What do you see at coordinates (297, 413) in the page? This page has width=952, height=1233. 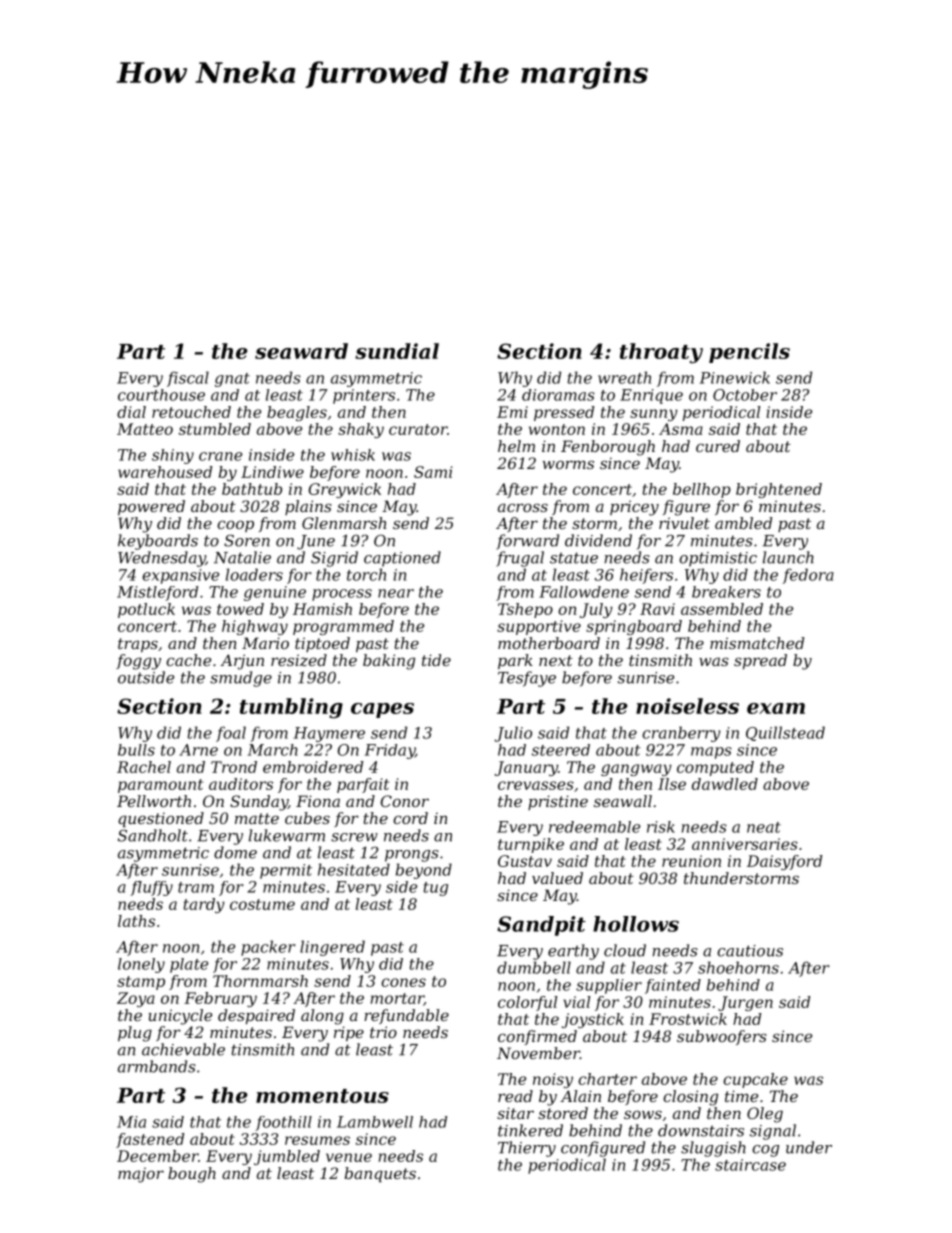 I see `beagles` at bounding box center [297, 413].
